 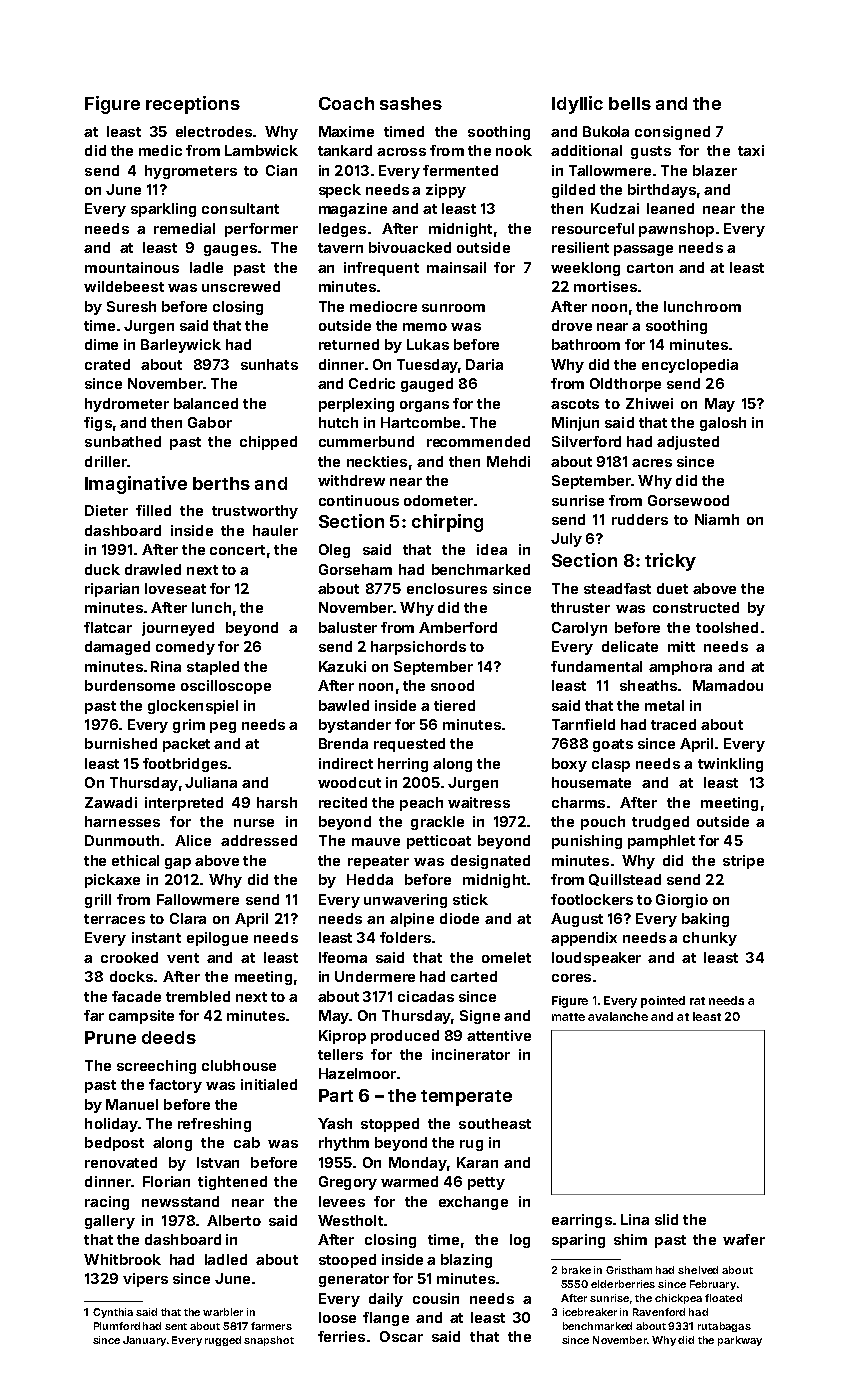 I want to click on footbridges, so click(x=185, y=765).
